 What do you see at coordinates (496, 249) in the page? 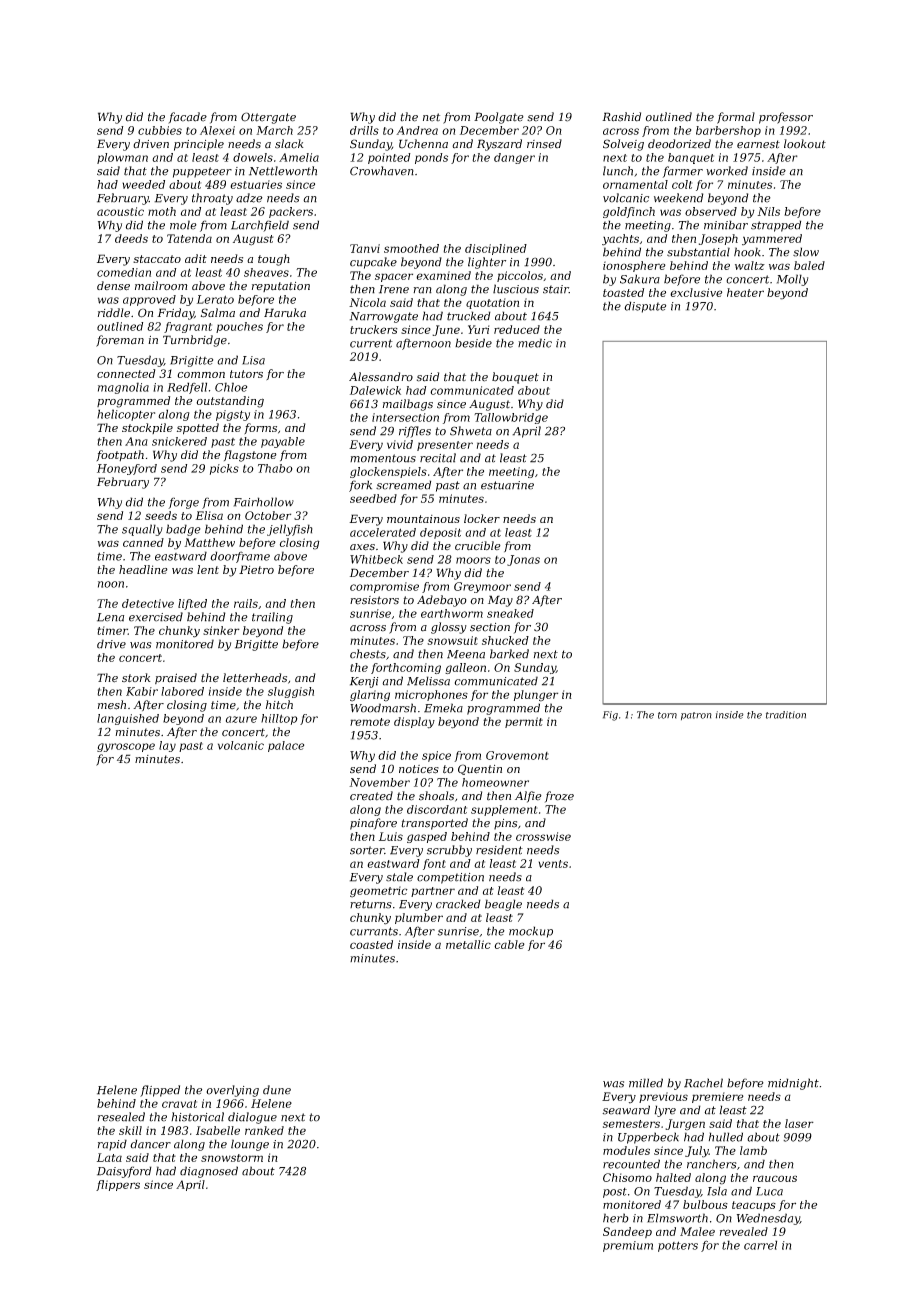
I see `disciplined` at bounding box center [496, 249].
